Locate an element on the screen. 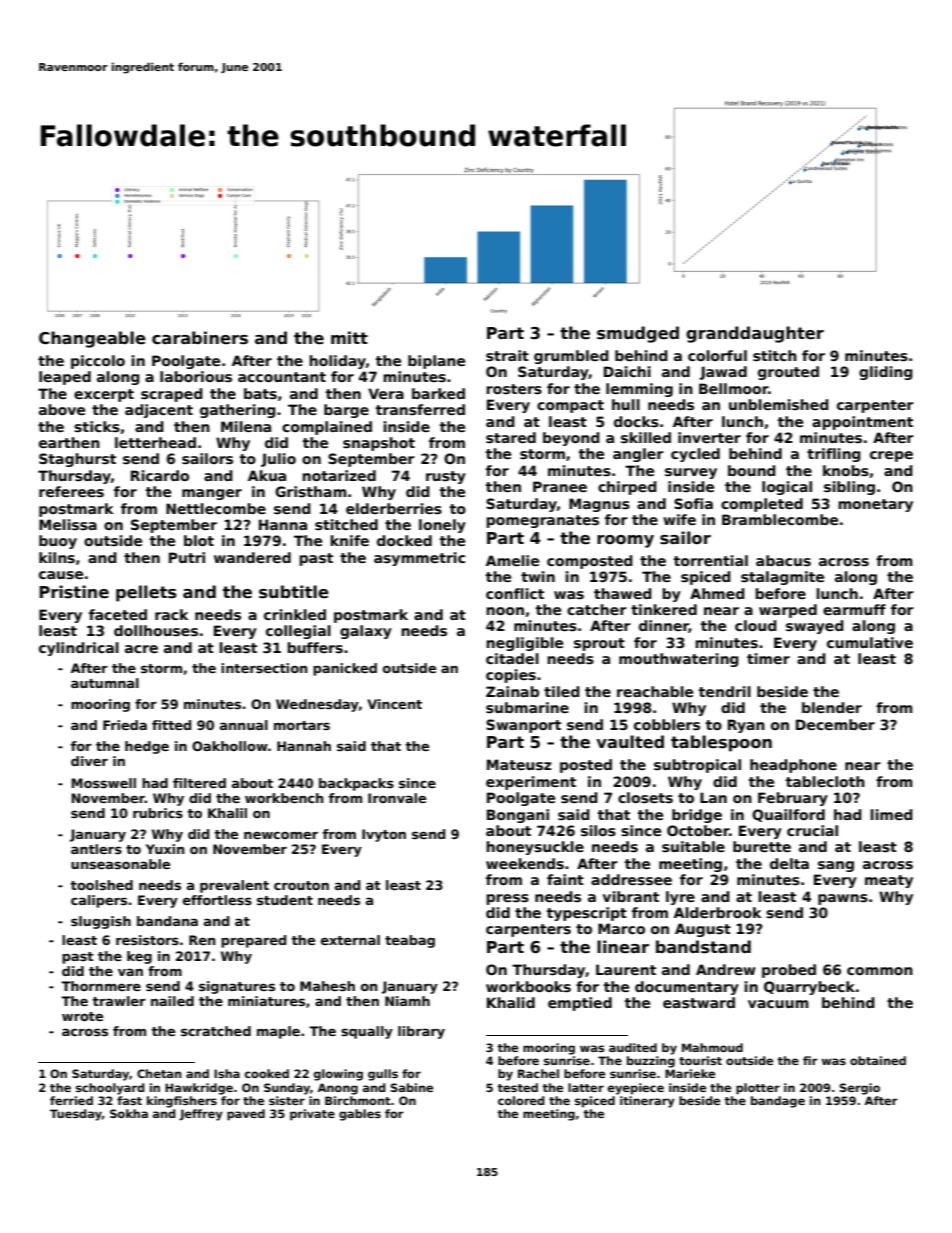 This screenshot has height=1233, width=952. gliding is located at coordinates (886, 373).
